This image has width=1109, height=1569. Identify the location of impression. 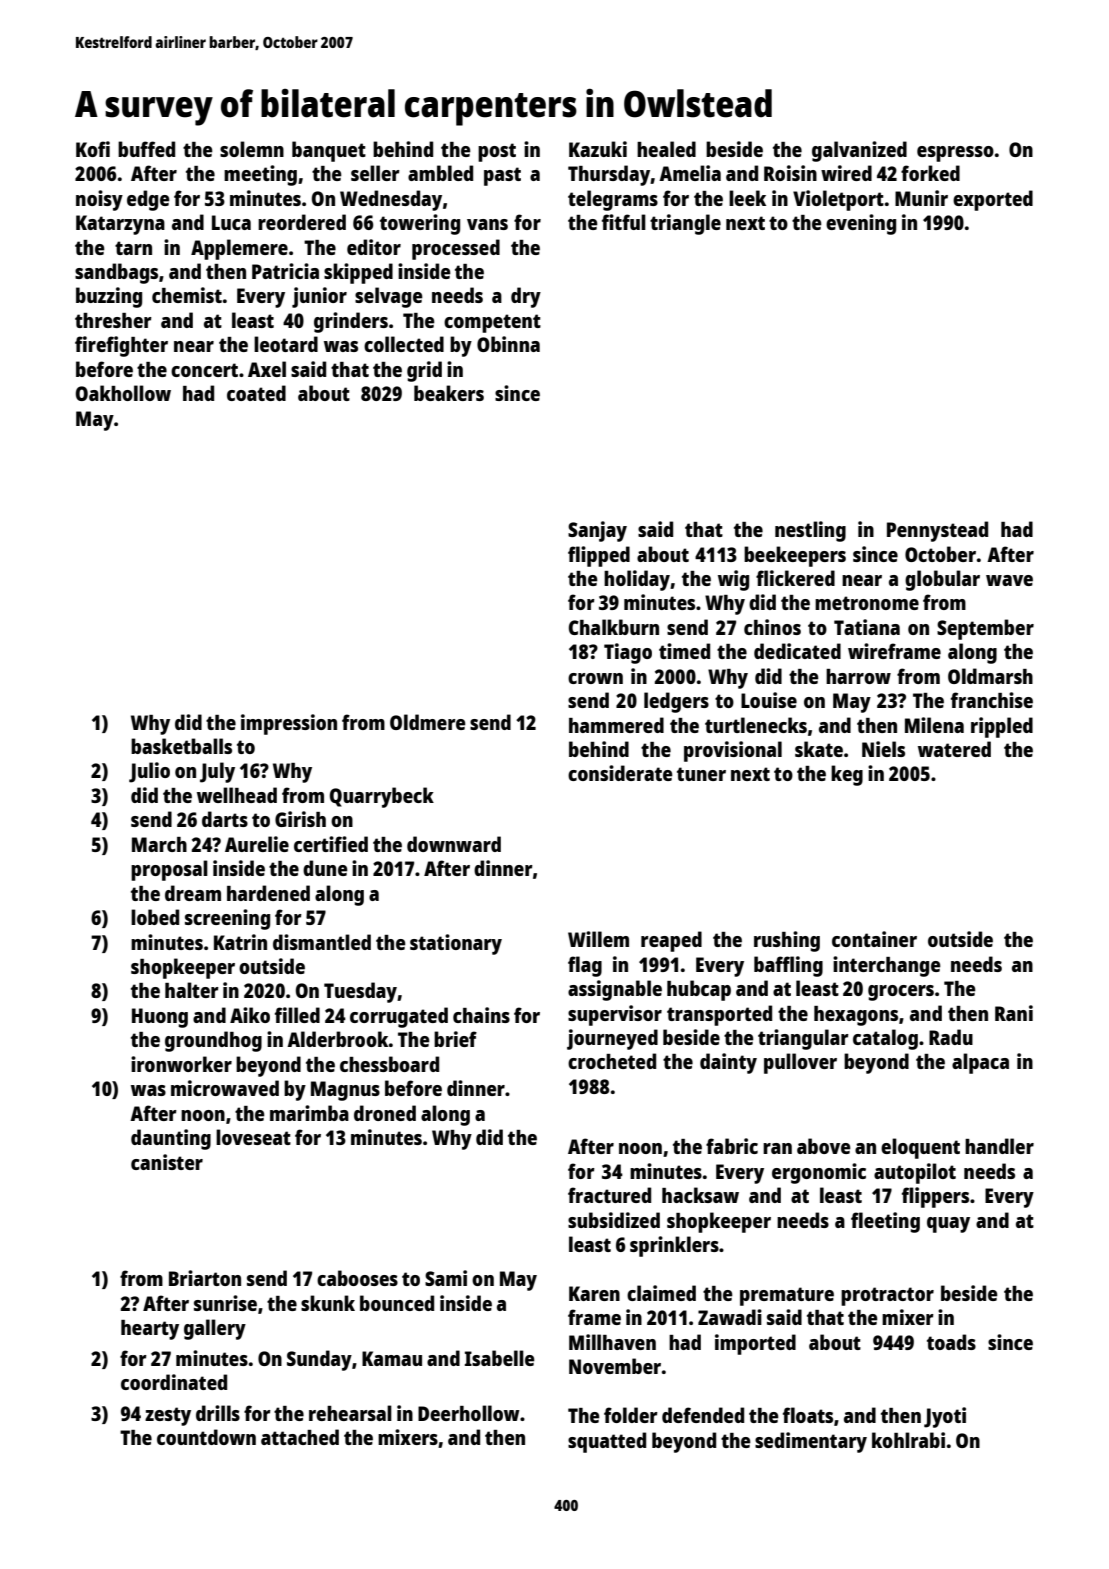
(289, 724).
